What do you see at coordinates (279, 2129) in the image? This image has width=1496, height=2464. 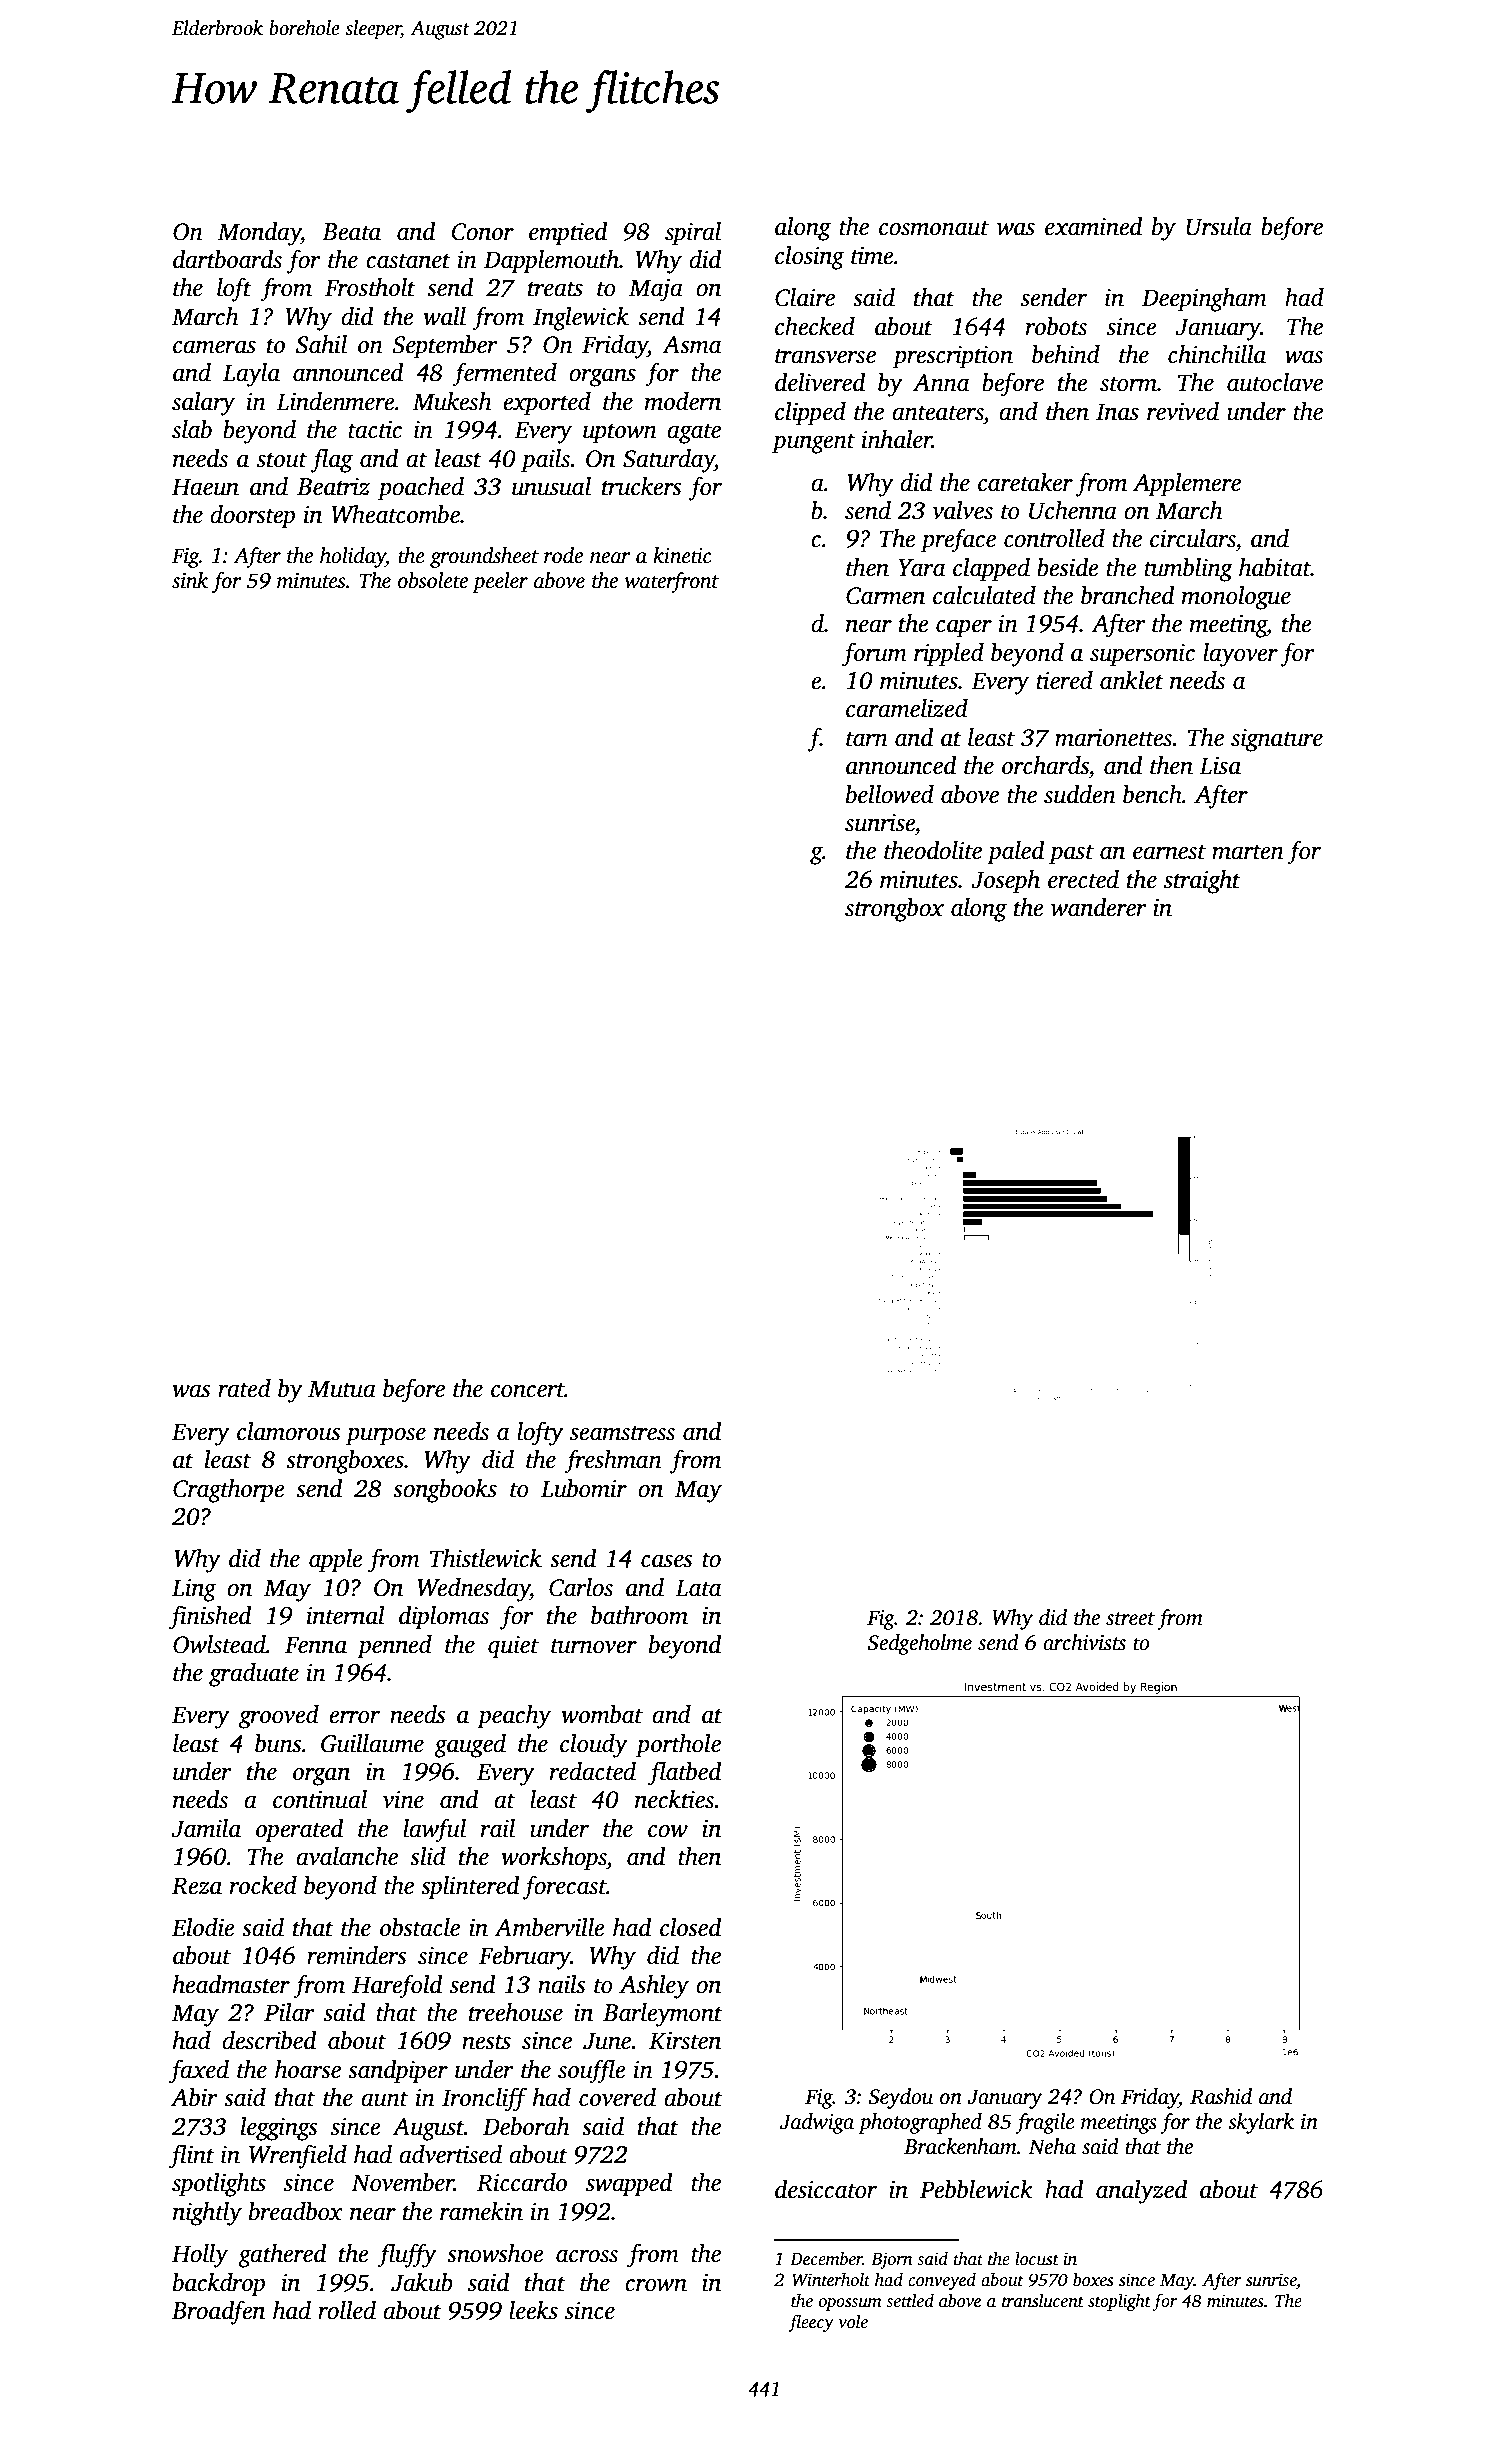 I see `leggings` at bounding box center [279, 2129].
